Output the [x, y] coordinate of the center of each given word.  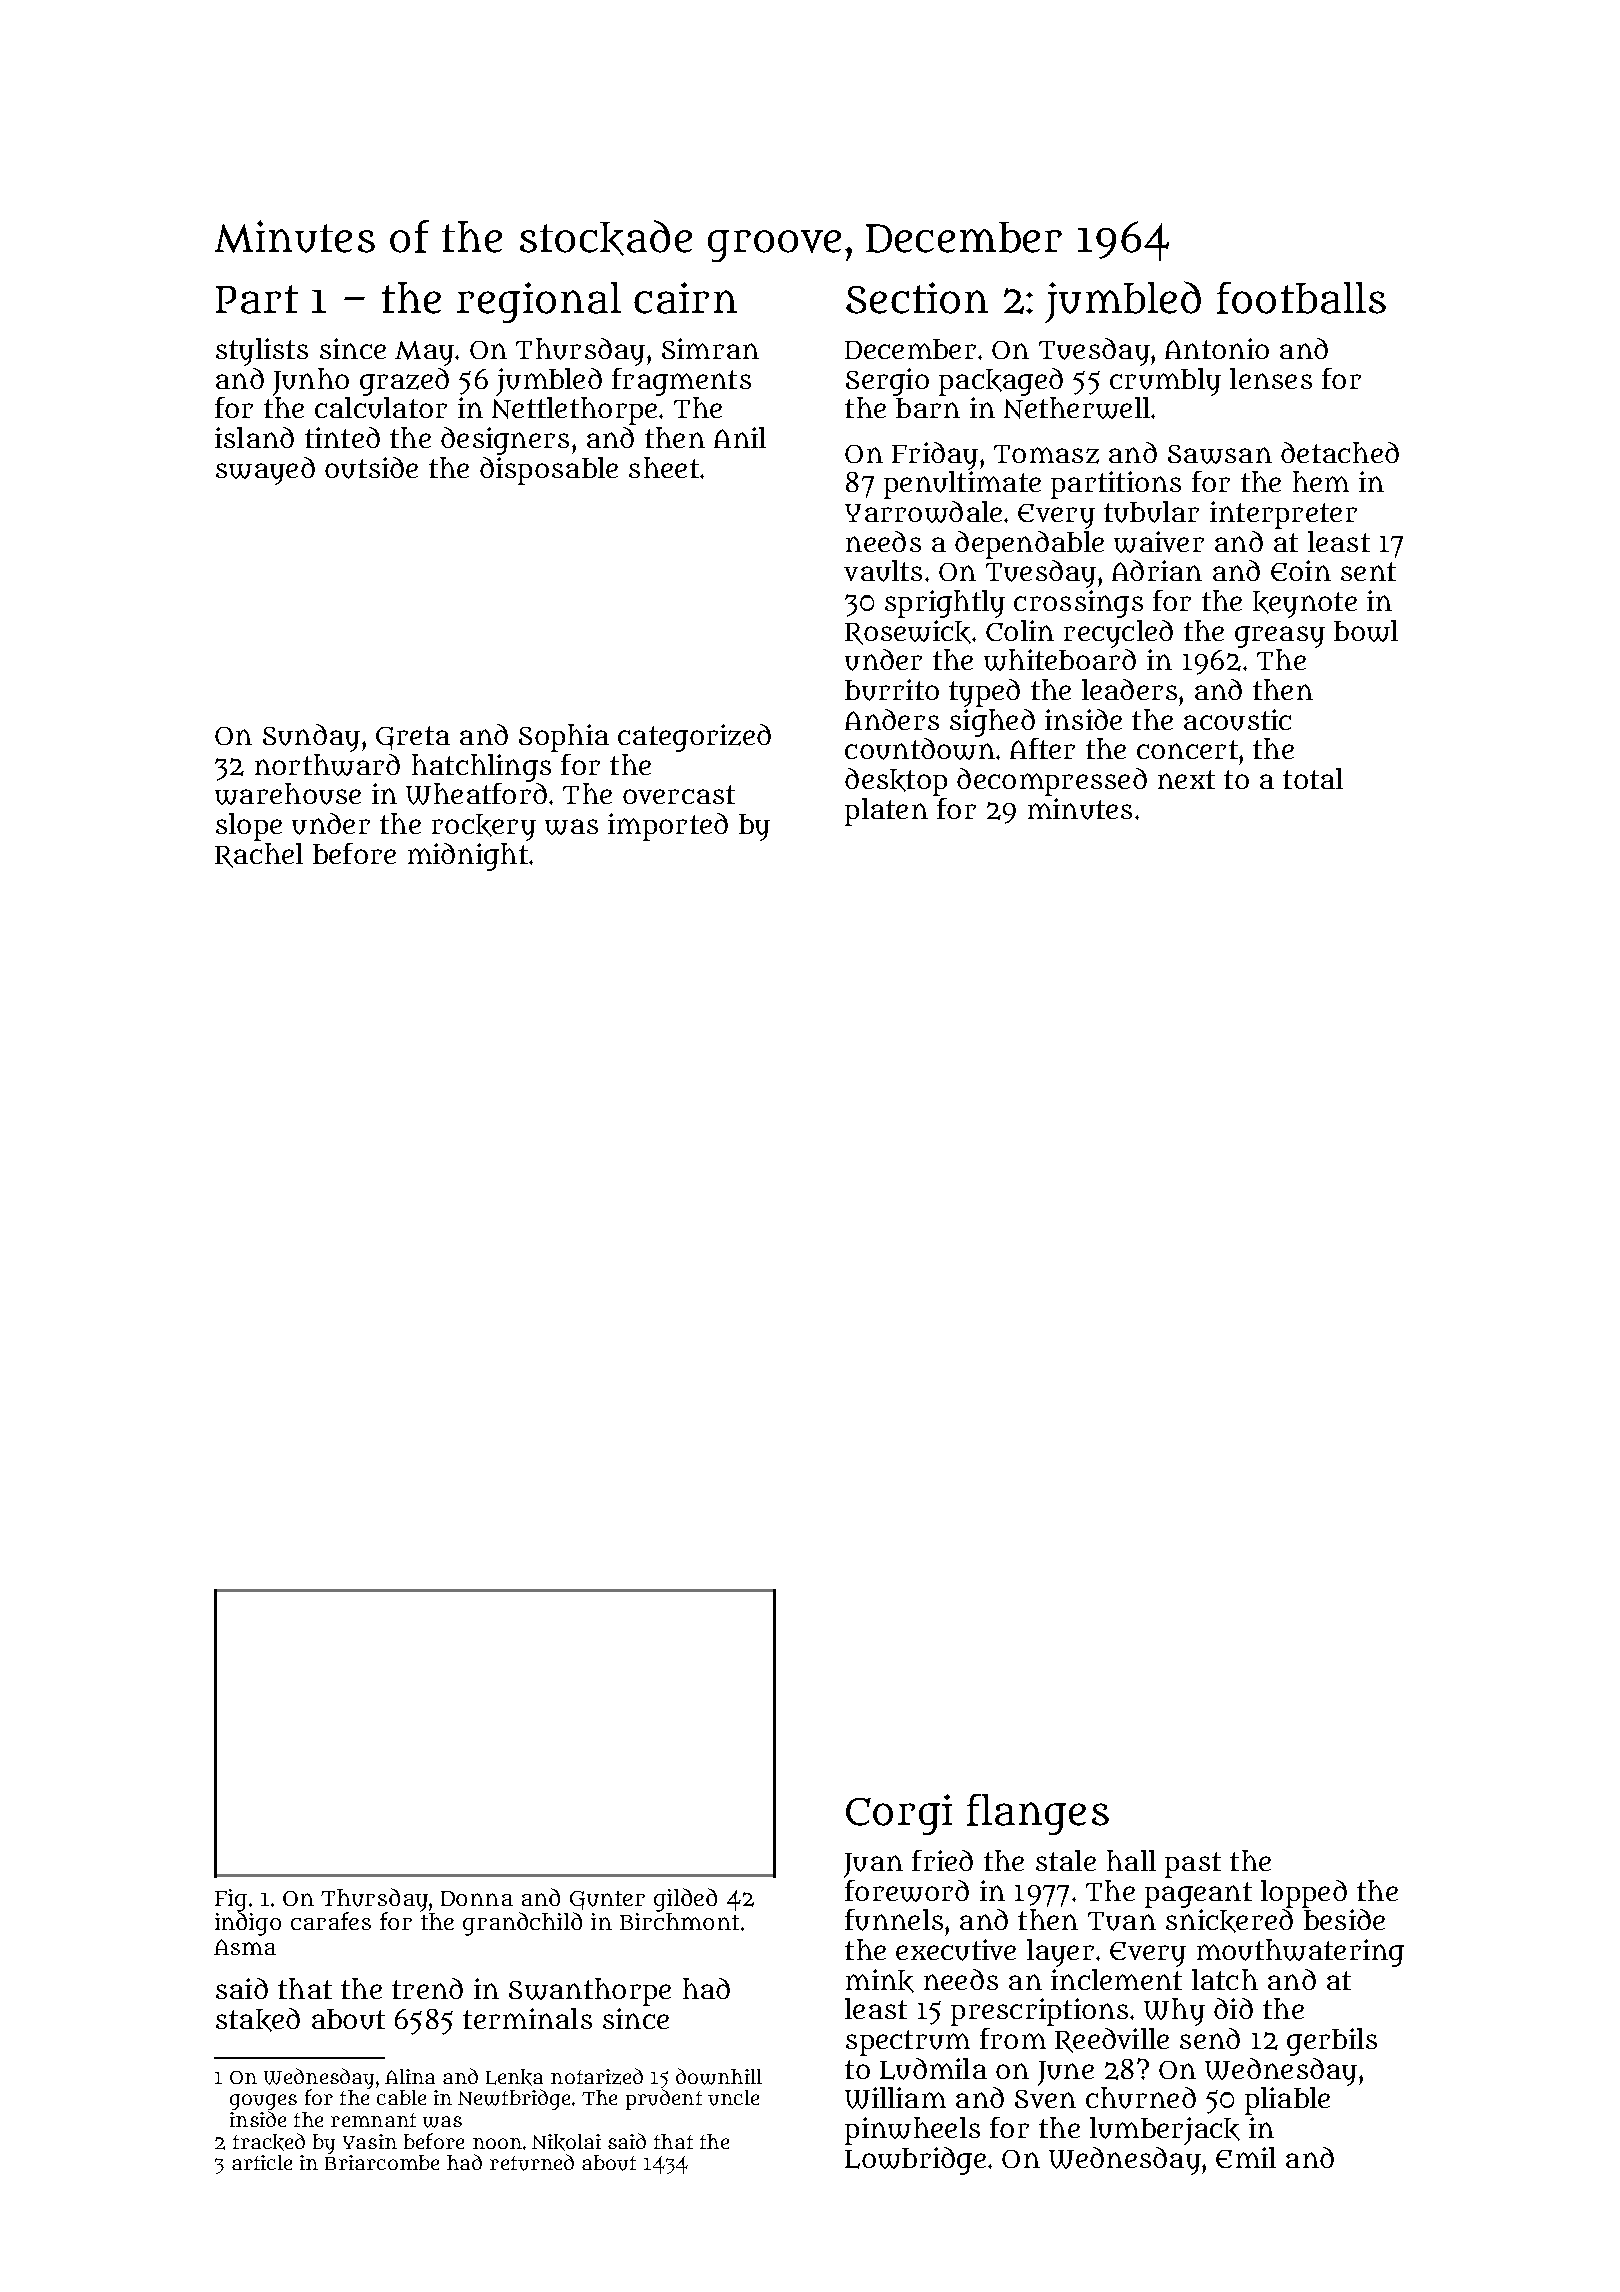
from [1013, 2038]
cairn [685, 298]
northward [327, 765]
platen [886, 812]
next [1186, 779]
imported [668, 827]
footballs [1301, 298]
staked [258, 2020]
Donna [477, 1898]
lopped [1304, 1894]
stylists [262, 352]
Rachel [259, 855]
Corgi [899, 1814]
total [1313, 778]
